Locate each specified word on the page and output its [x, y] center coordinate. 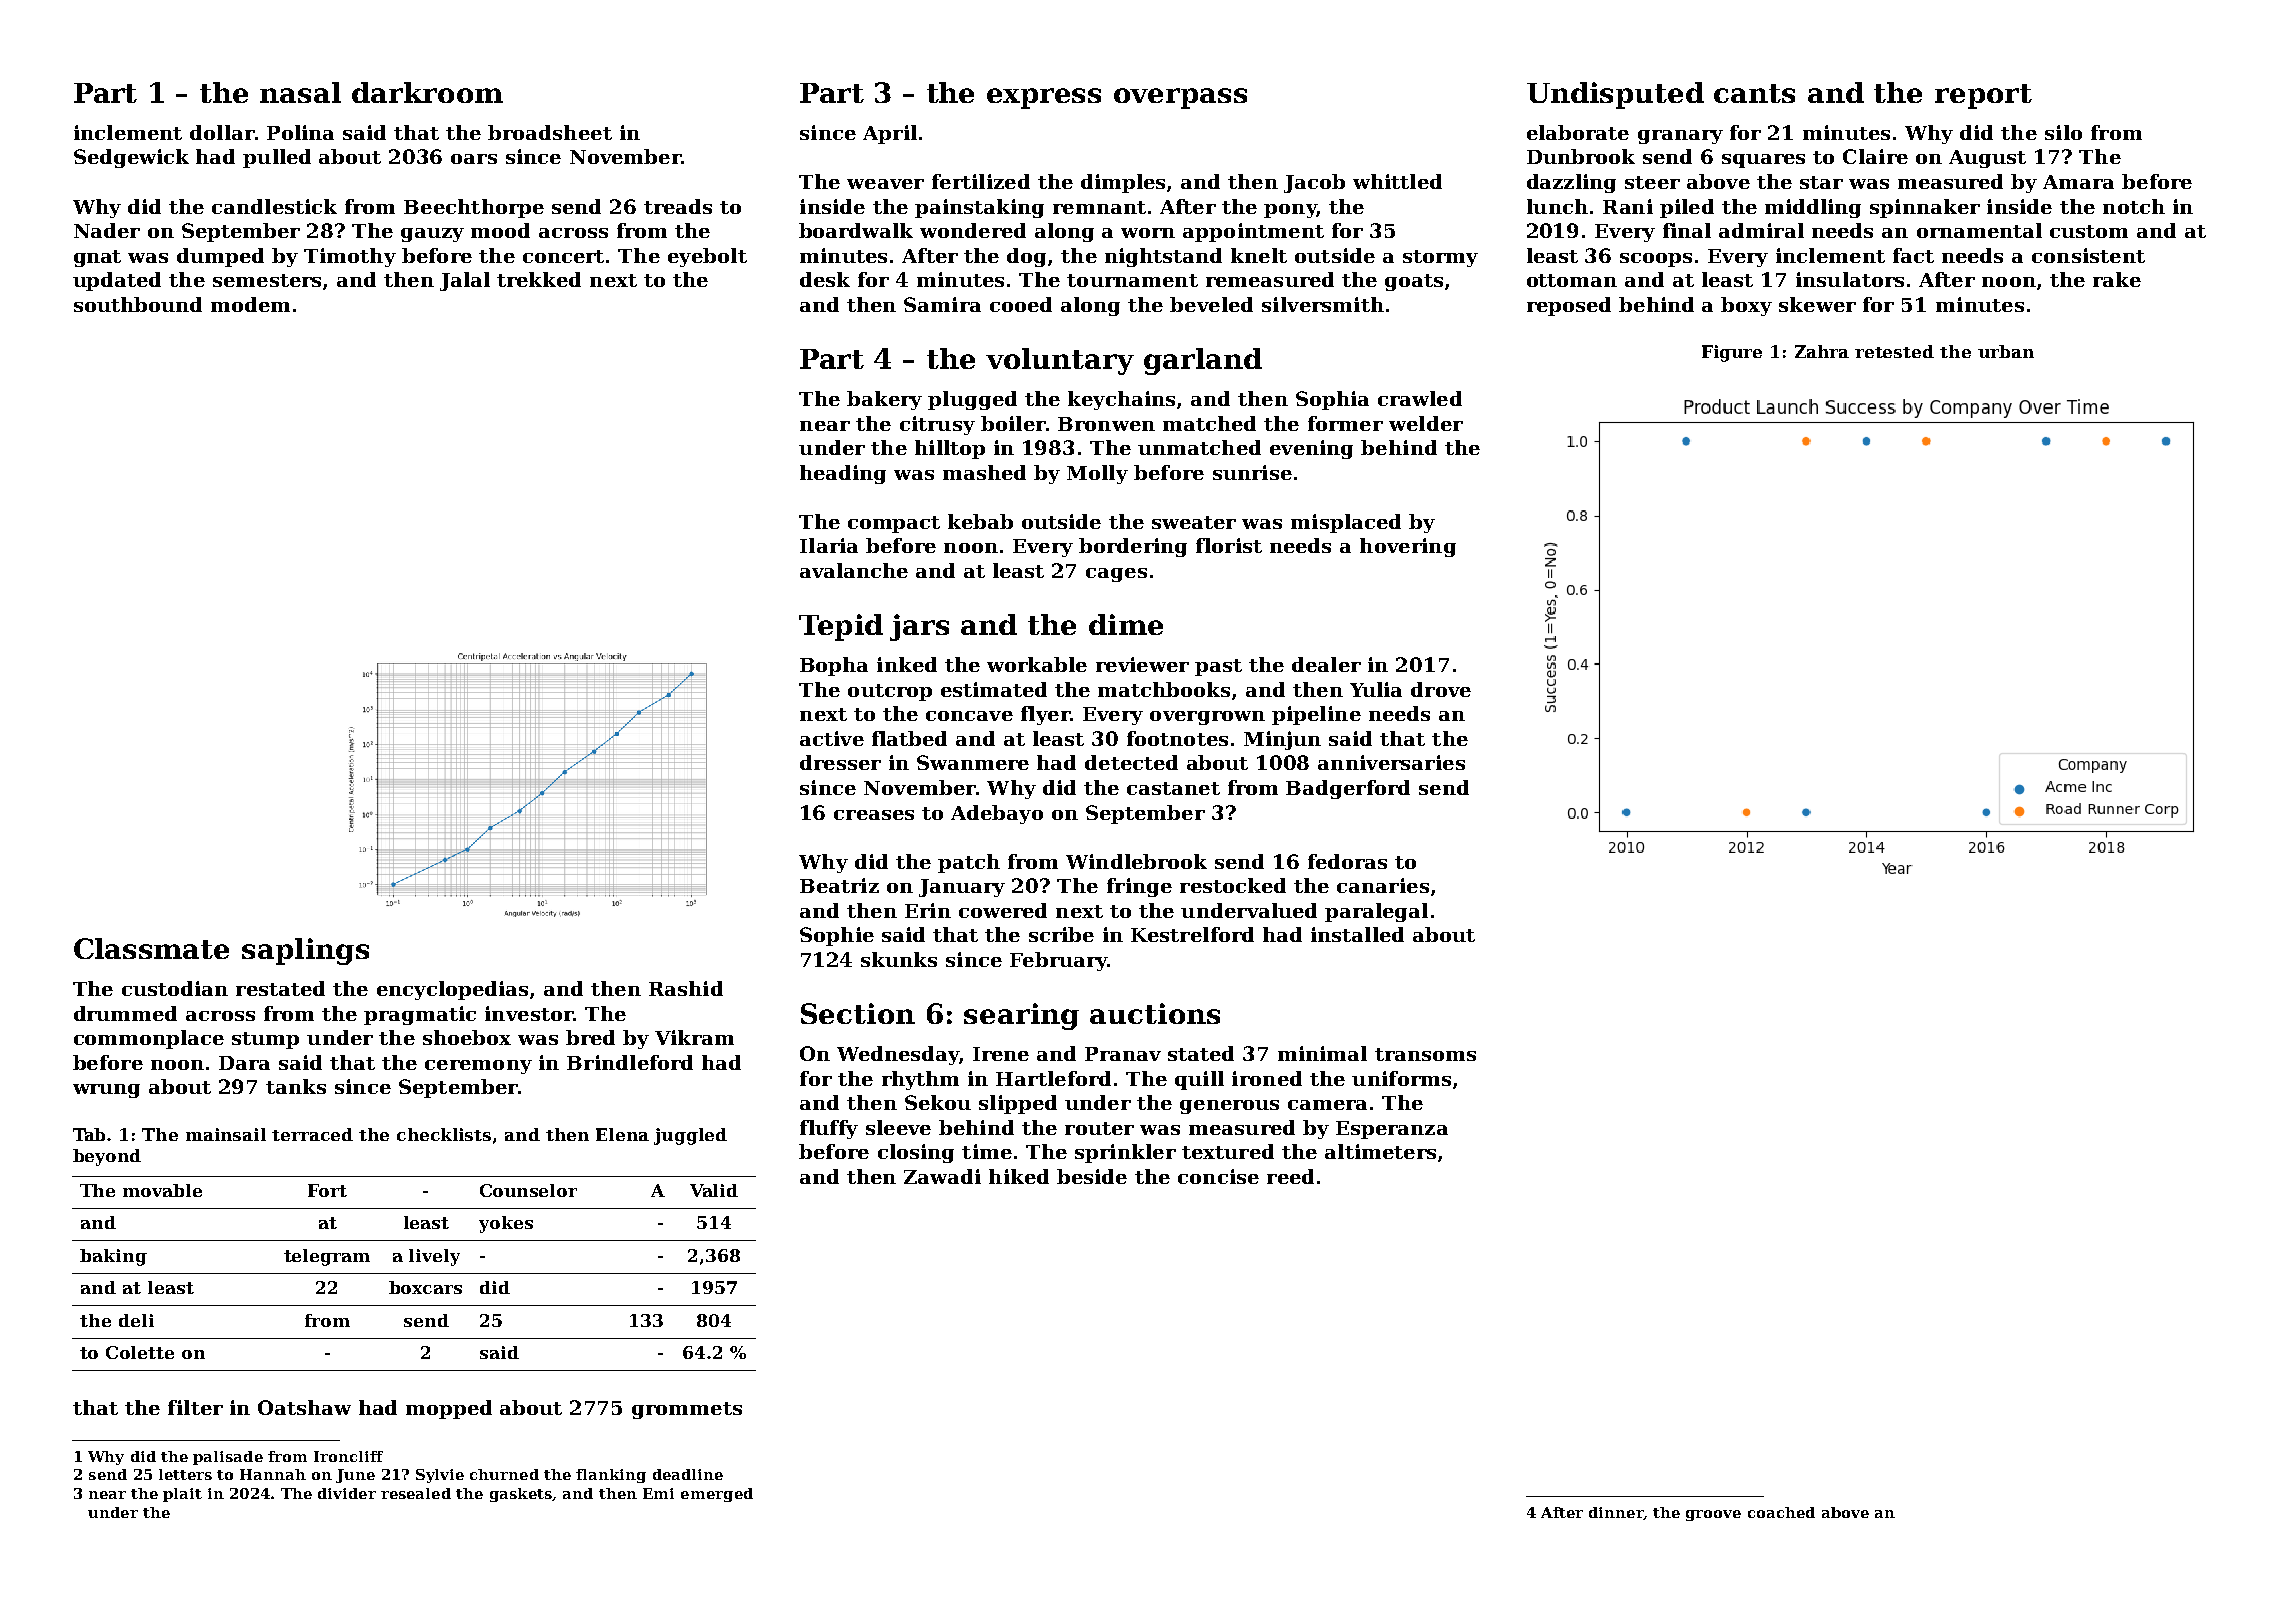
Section [858, 1013]
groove [1713, 1515]
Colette [140, 1352]
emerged [717, 1495]
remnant [1099, 207]
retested [1894, 351]
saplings [305, 951]
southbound [138, 304]
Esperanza [1392, 1130]
